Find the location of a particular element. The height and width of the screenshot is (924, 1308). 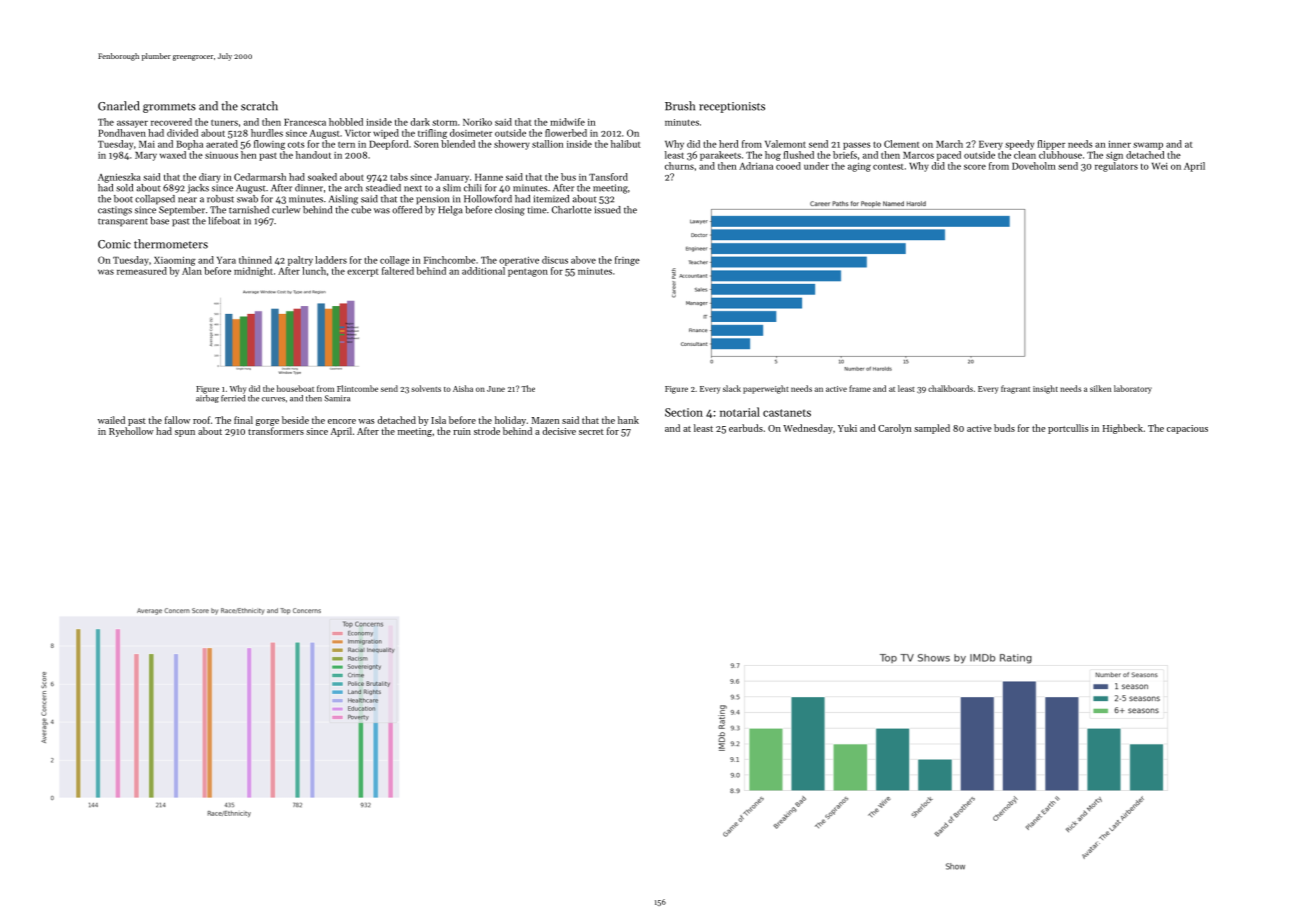

Victor is located at coordinates (358, 133).
